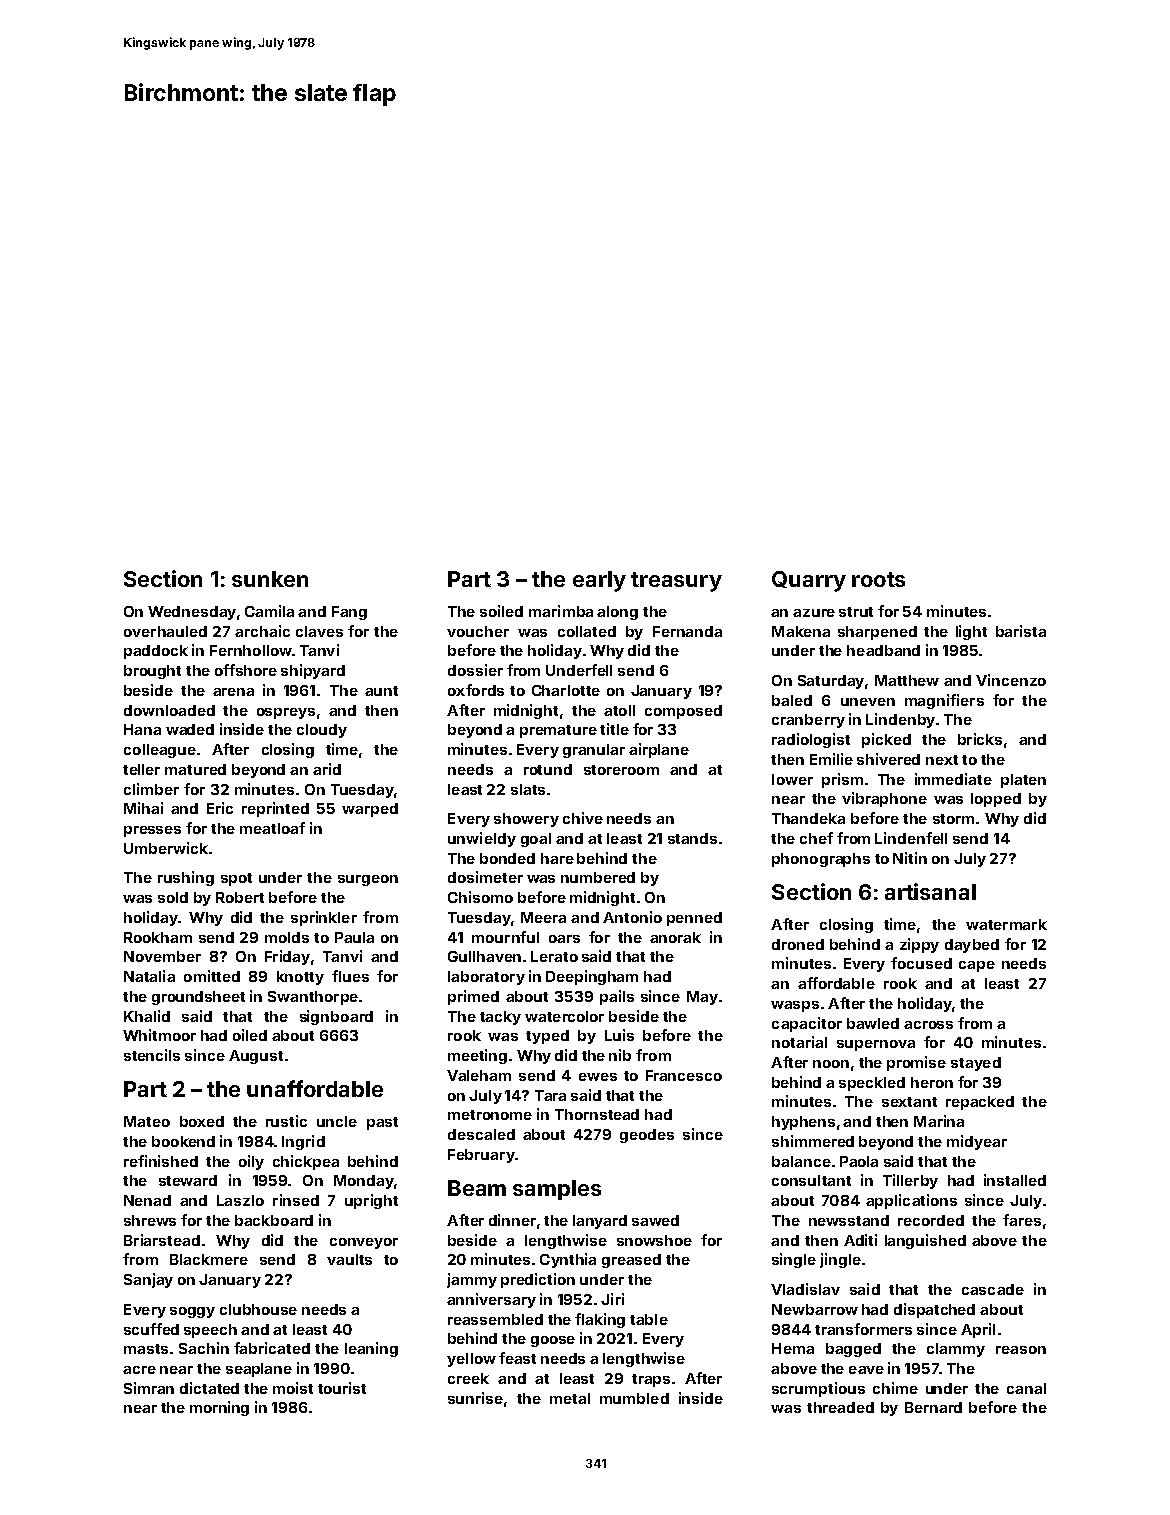  What do you see at coordinates (1011, 680) in the page?
I see `Vincenzo` at bounding box center [1011, 680].
